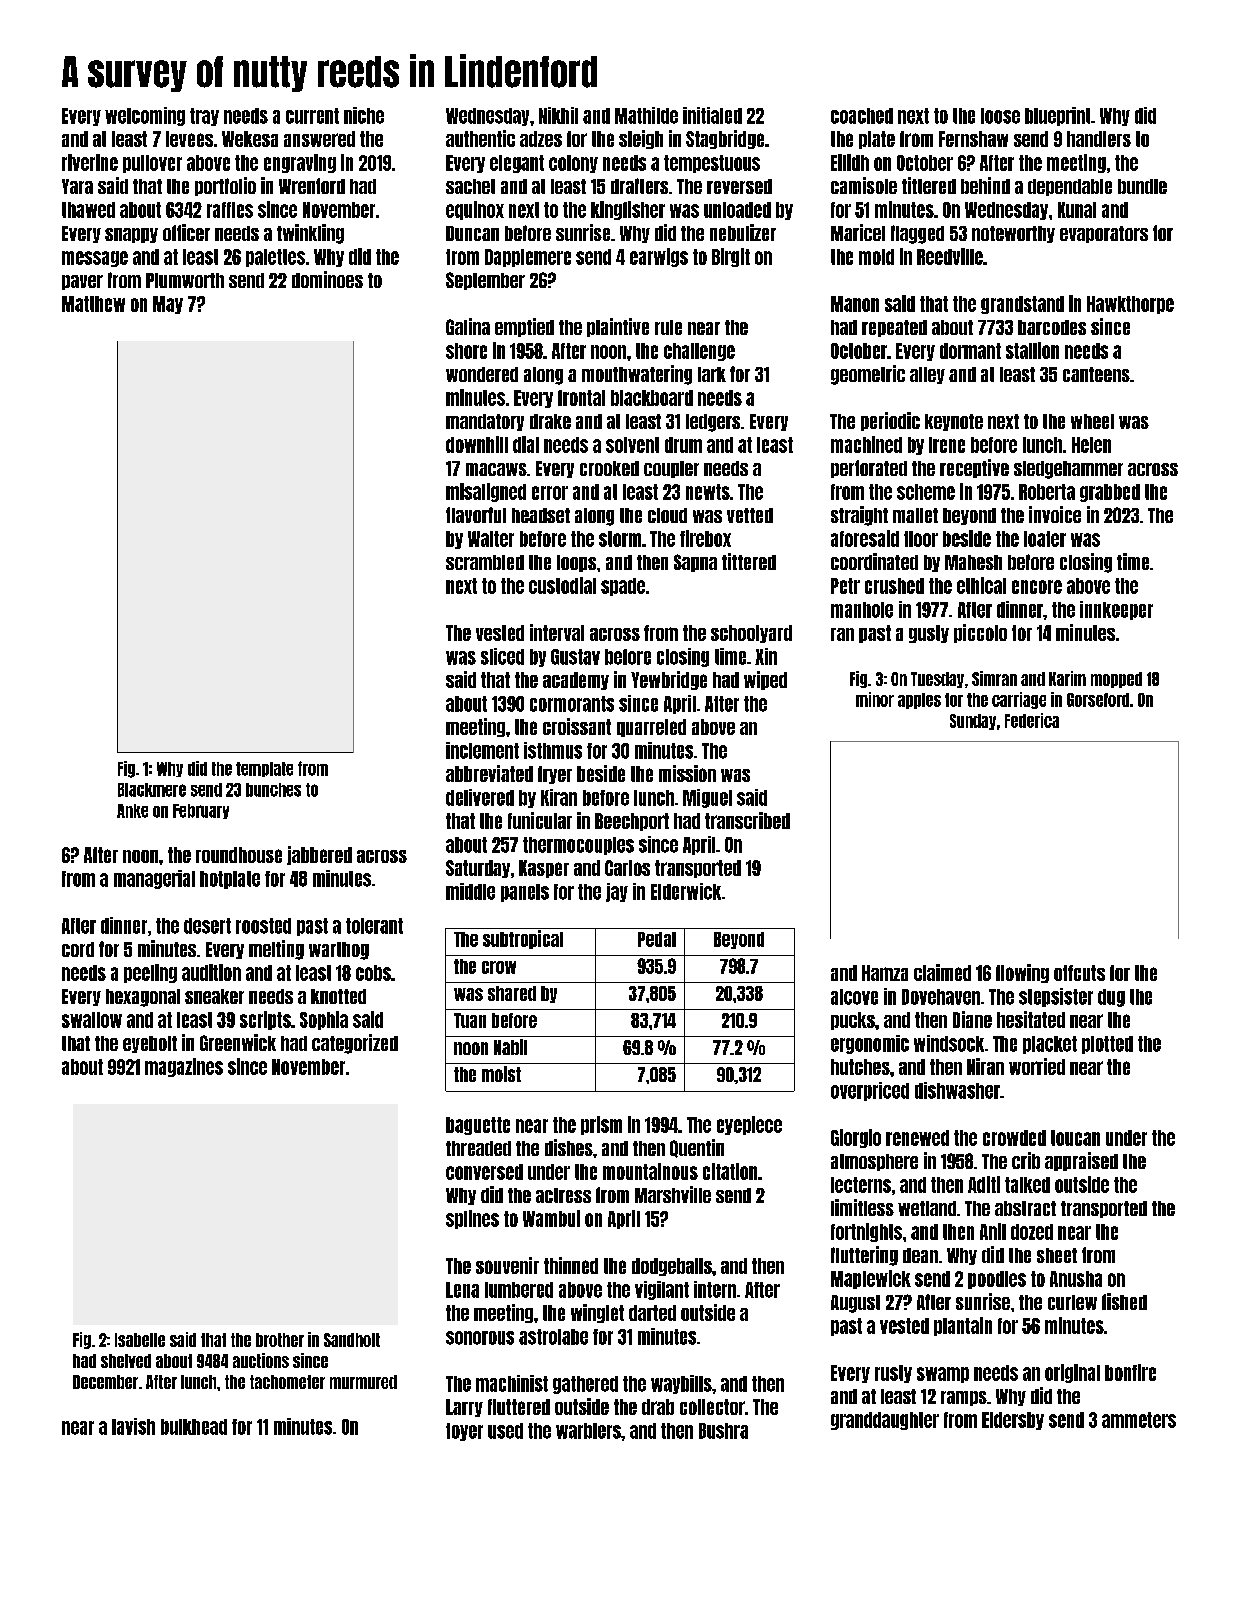 This page has width=1240, height=1604. Describe the element at coordinates (204, 117) in the page. I see `tray` at that location.
